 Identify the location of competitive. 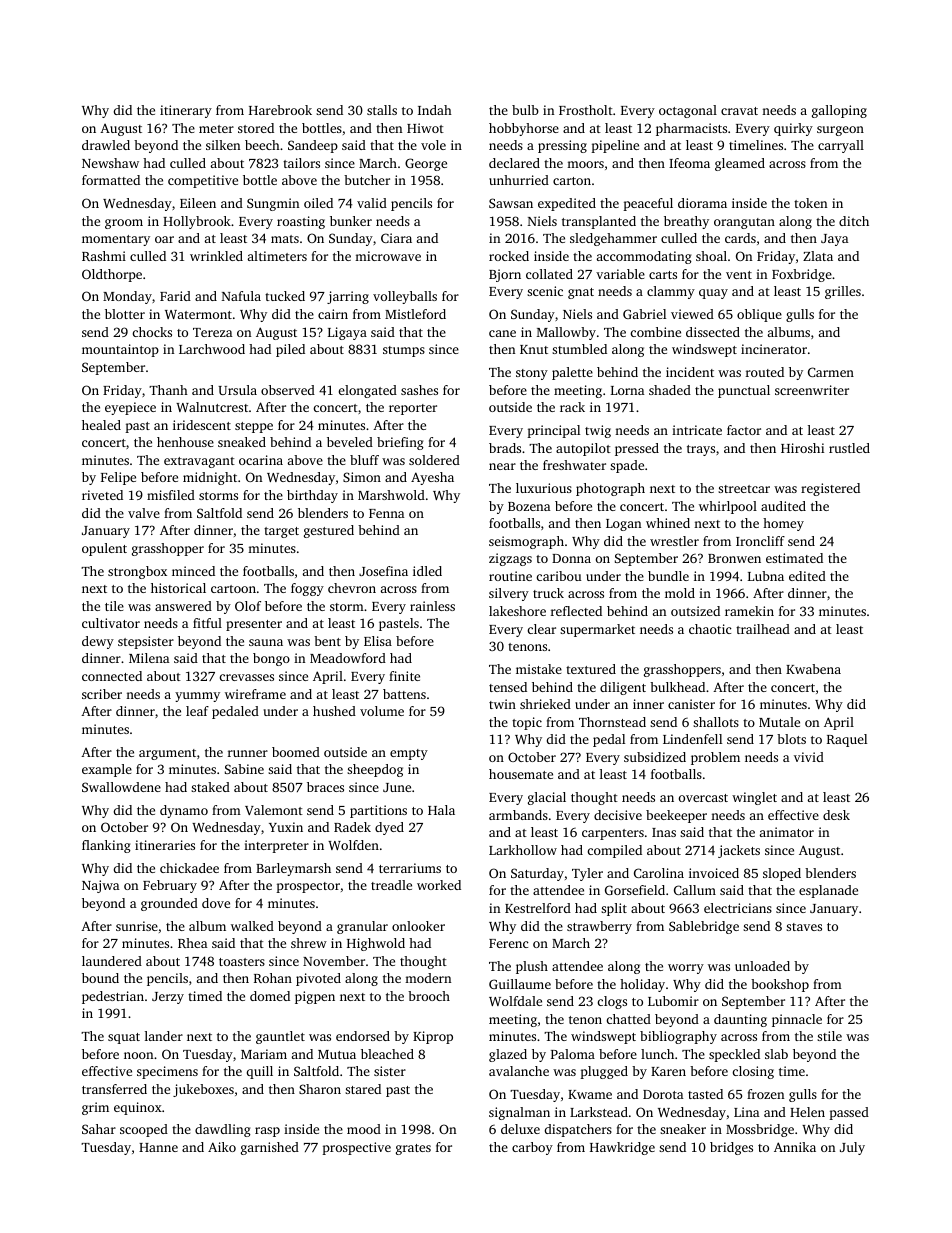
(203, 181).
